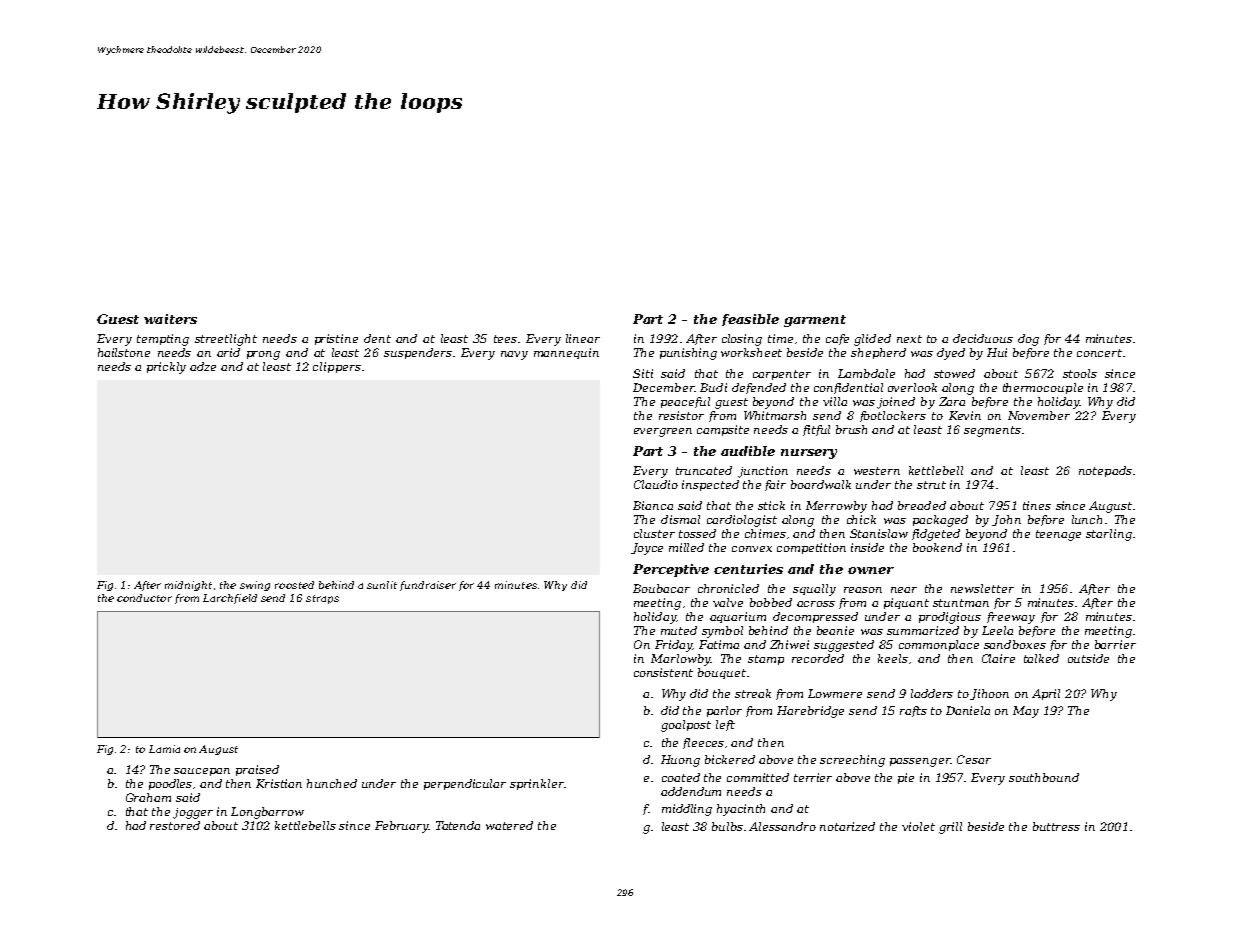 Image resolution: width=1233 pixels, height=952 pixels. Describe the element at coordinates (294, 585) in the screenshot. I see `roosted` at that location.
